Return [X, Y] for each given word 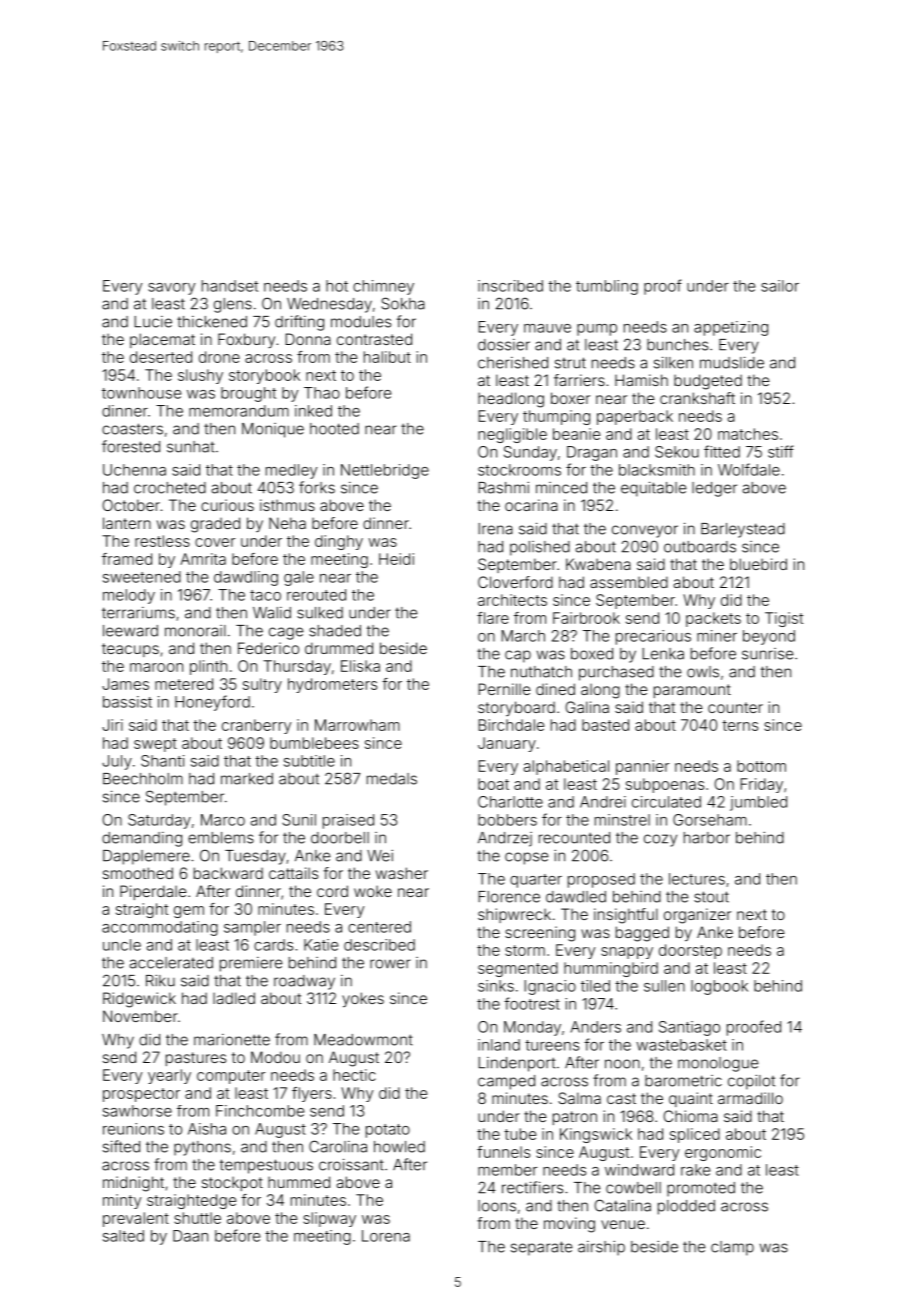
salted [123, 1236]
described [379, 945]
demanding [142, 839]
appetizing [731, 328]
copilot [751, 1082]
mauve [547, 328]
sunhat [191, 447]
